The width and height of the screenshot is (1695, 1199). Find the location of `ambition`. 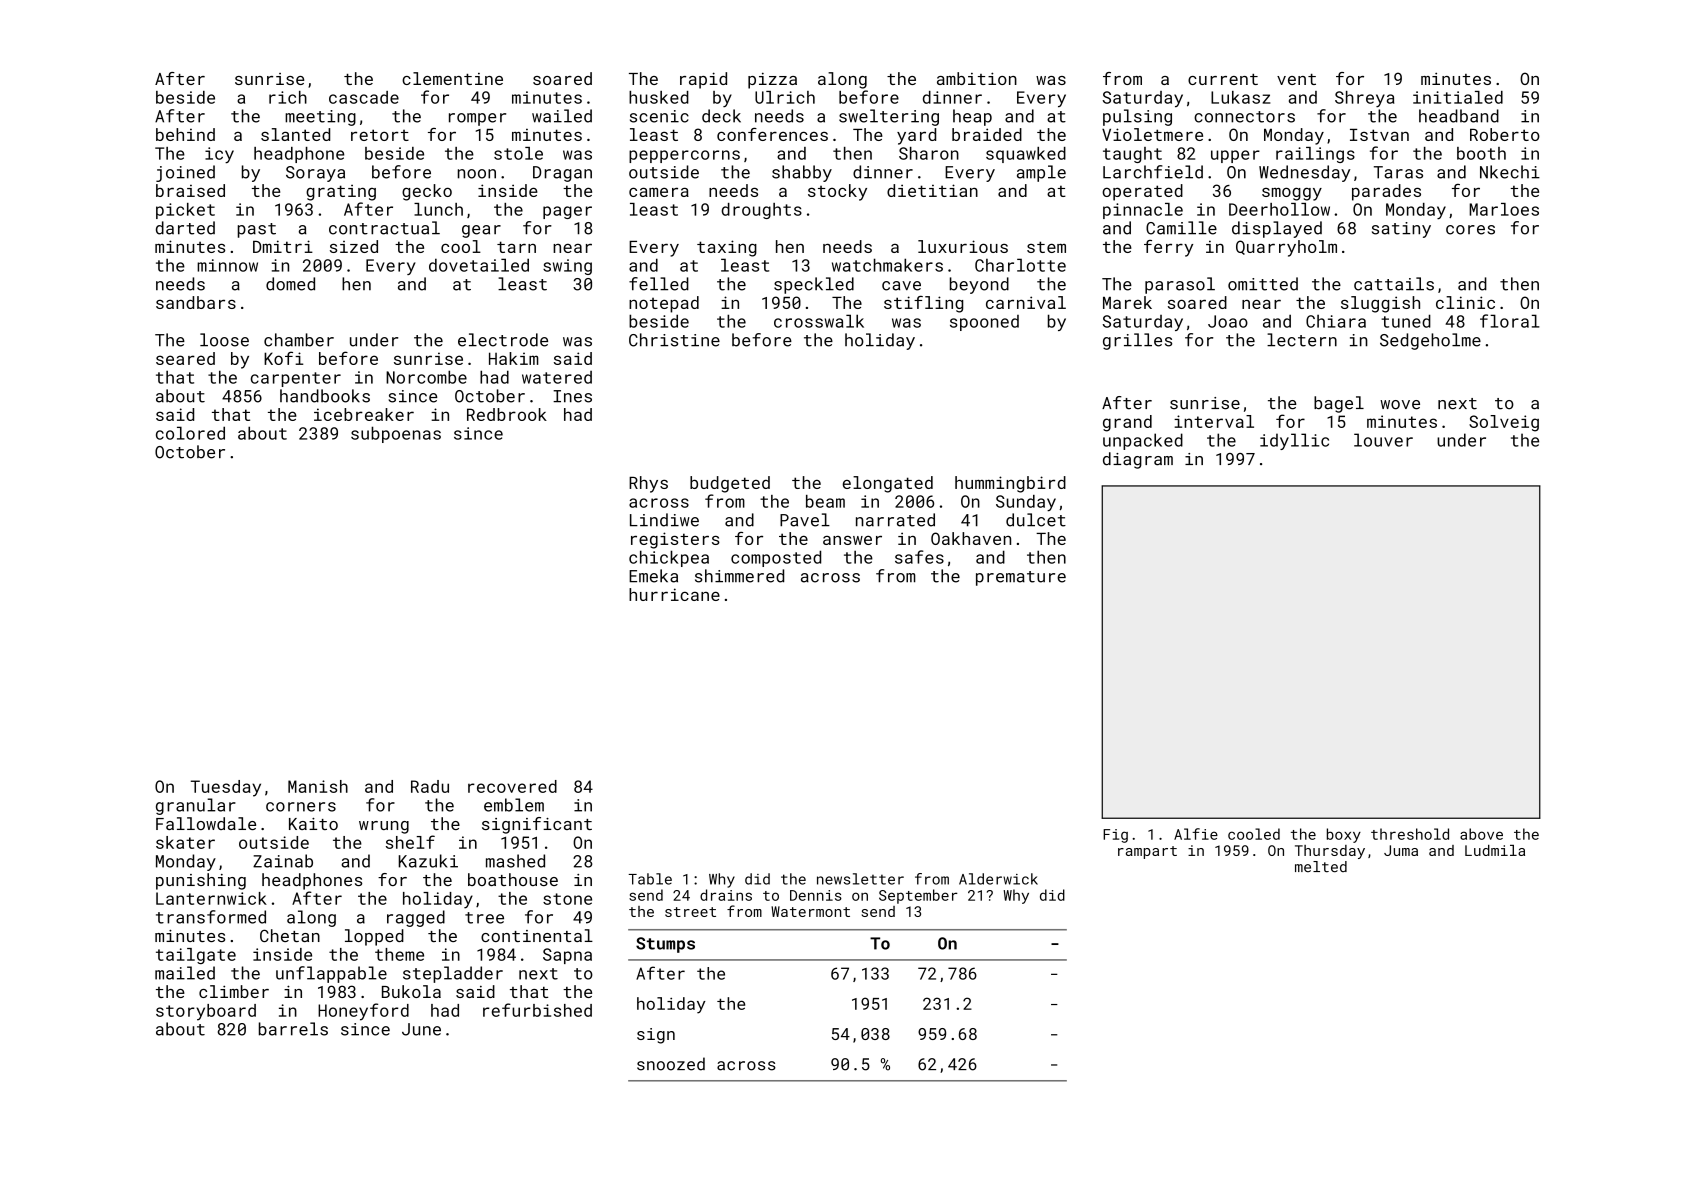

ambition is located at coordinates (977, 78).
